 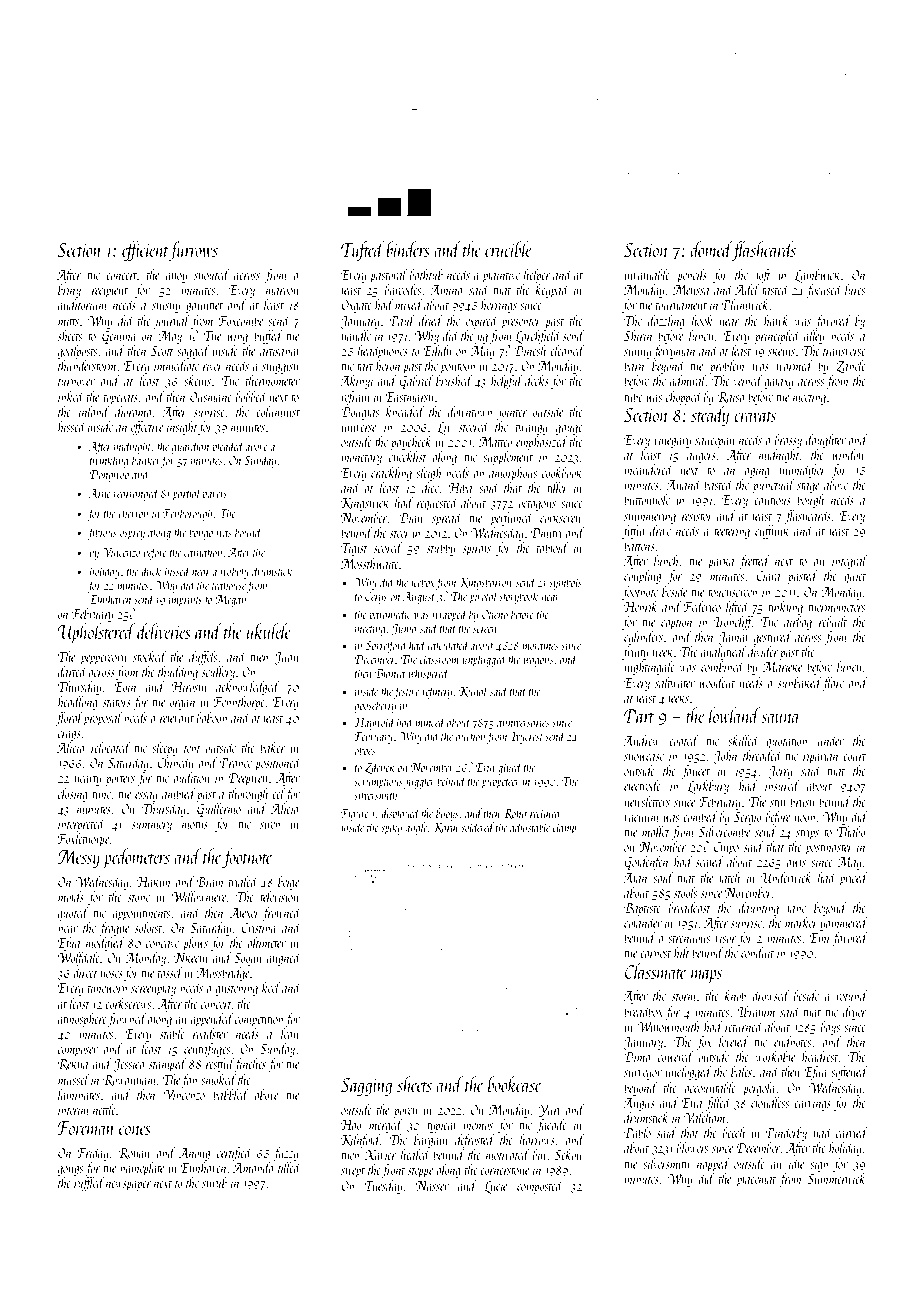 What do you see at coordinates (432, 1186) in the screenshot?
I see `Nasser` at bounding box center [432, 1186].
